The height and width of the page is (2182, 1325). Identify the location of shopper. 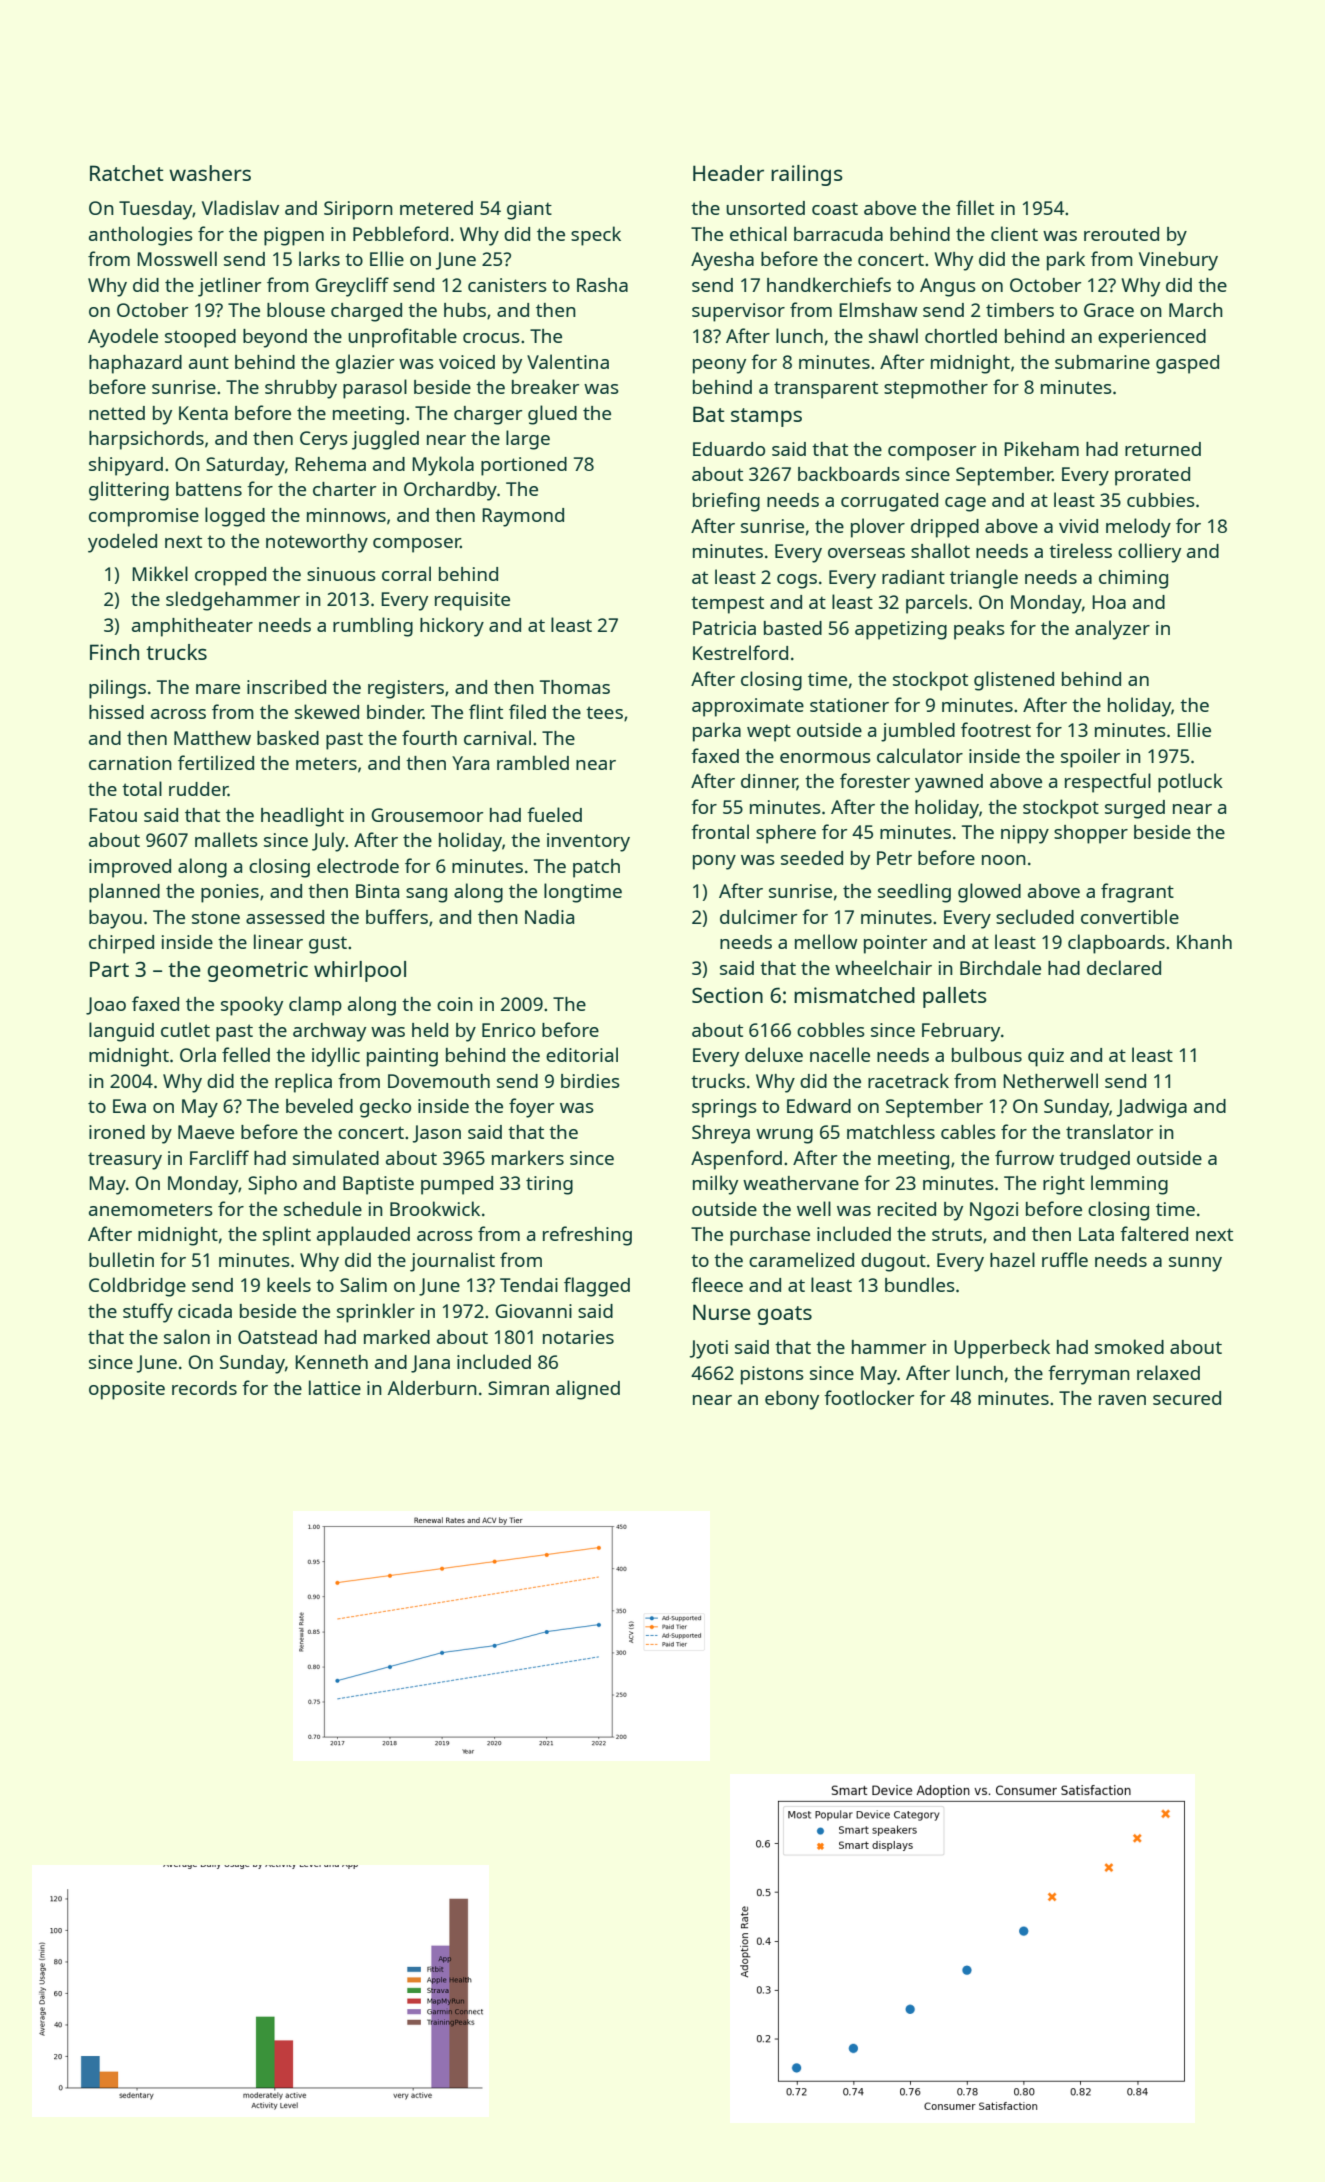
(1091, 834).
